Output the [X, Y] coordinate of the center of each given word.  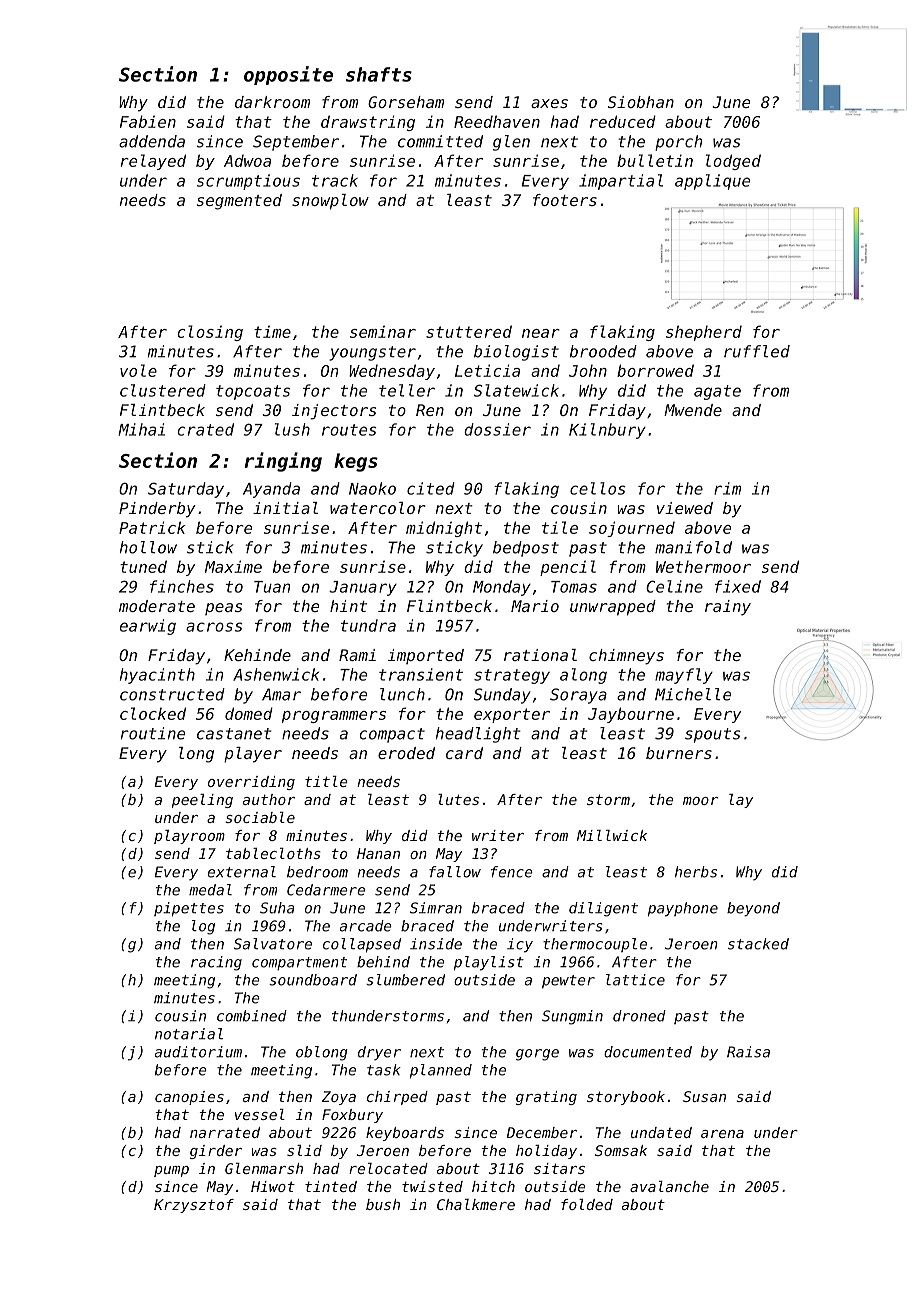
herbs [696, 872]
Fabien [148, 121]
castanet [234, 734]
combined [252, 1016]
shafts [379, 74]
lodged [733, 162]
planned [441, 1071]
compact [392, 735]
